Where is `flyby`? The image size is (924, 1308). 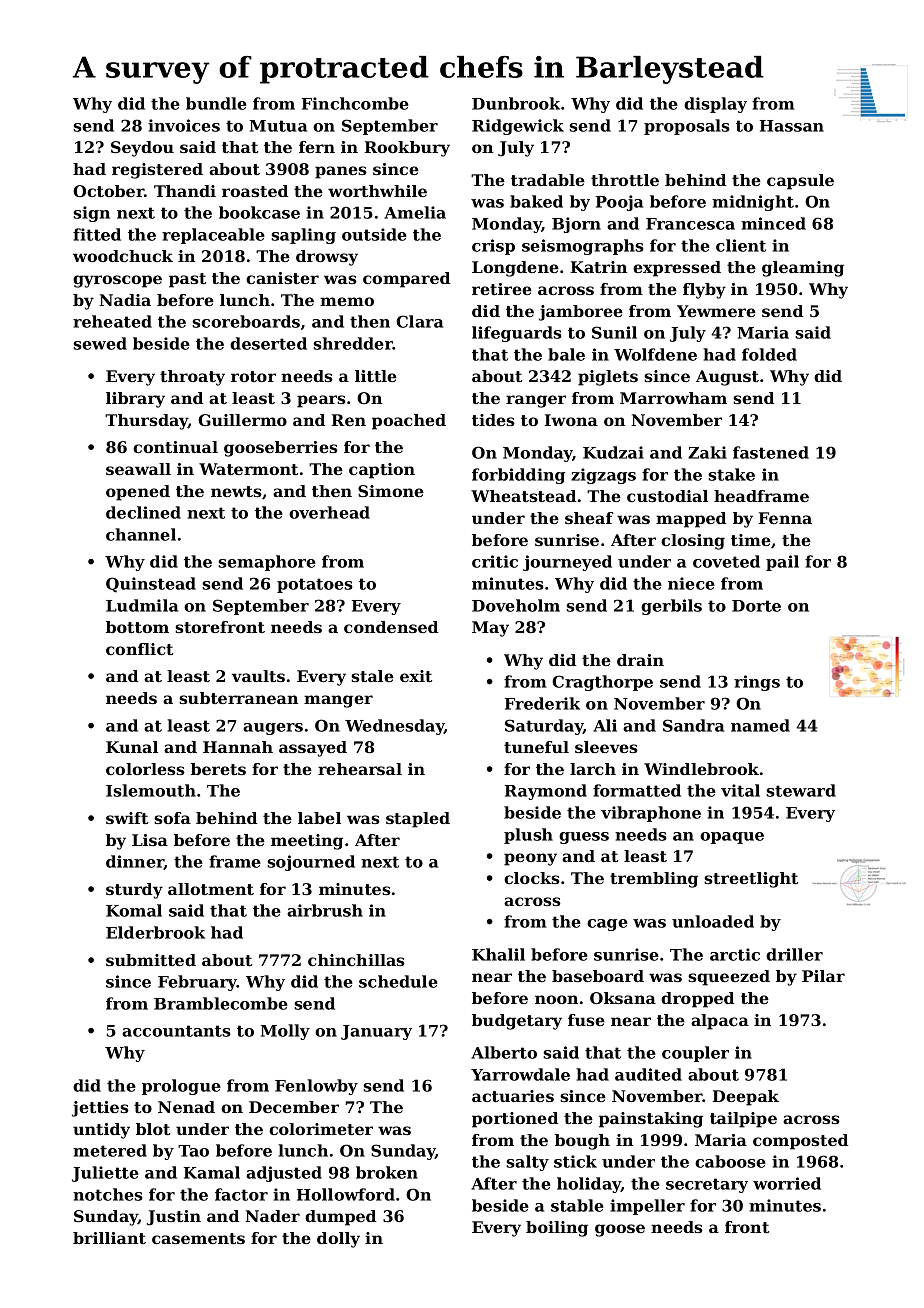 flyby is located at coordinates (704, 291).
